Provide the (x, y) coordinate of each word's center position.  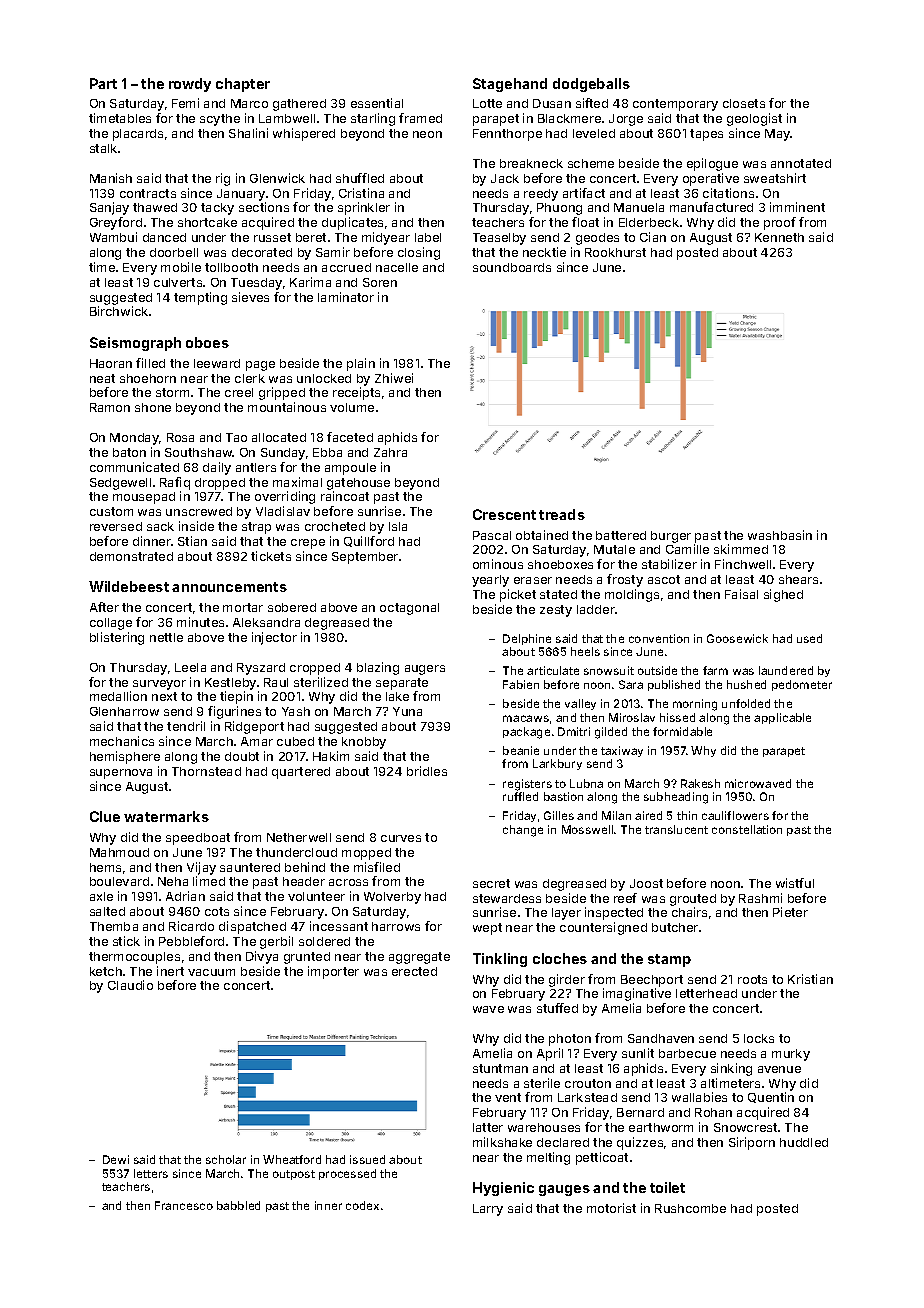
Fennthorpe (507, 135)
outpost (294, 1175)
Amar (257, 741)
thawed (155, 207)
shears (798, 579)
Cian (653, 237)
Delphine (527, 639)
